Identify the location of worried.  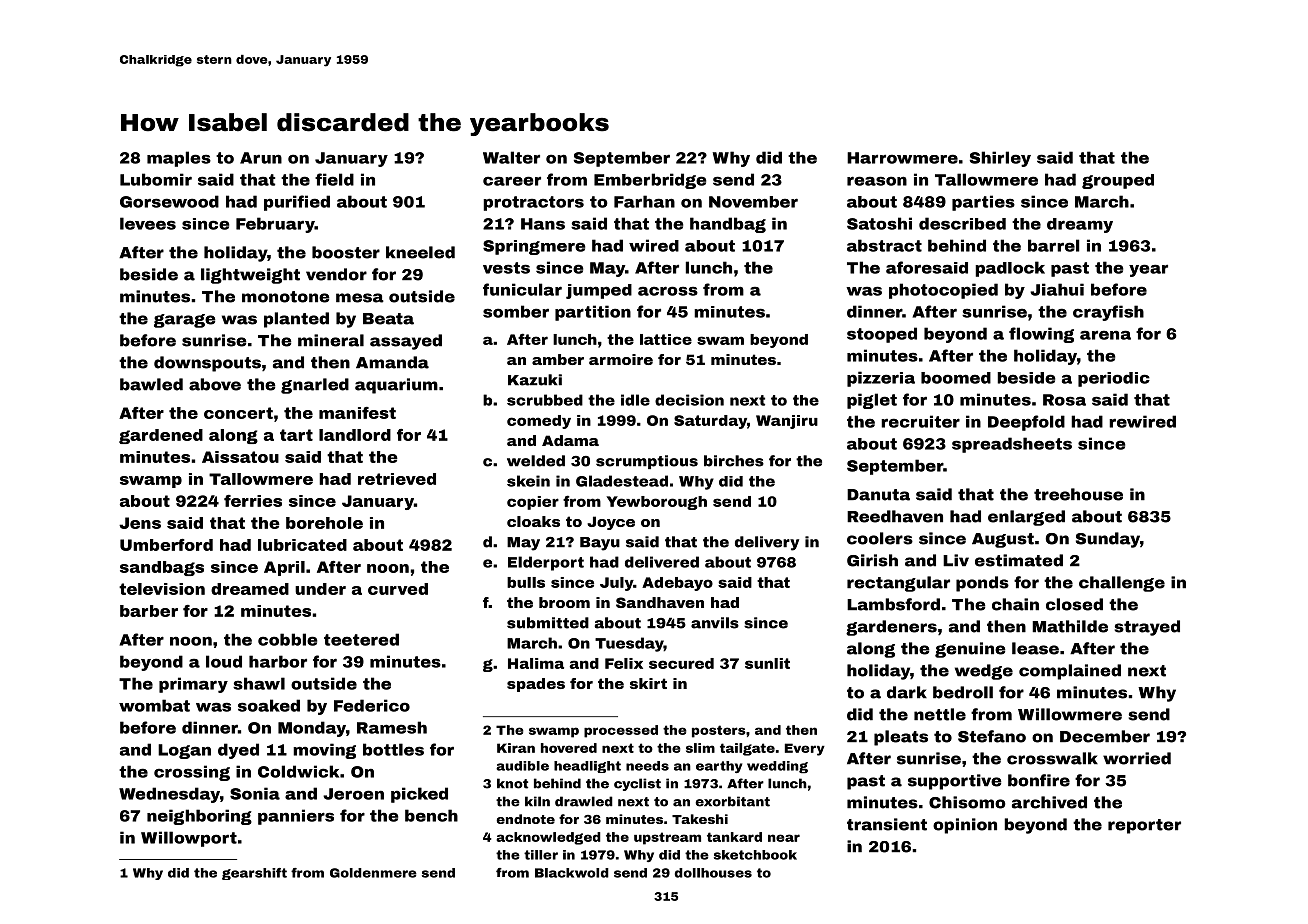
(1137, 758).
